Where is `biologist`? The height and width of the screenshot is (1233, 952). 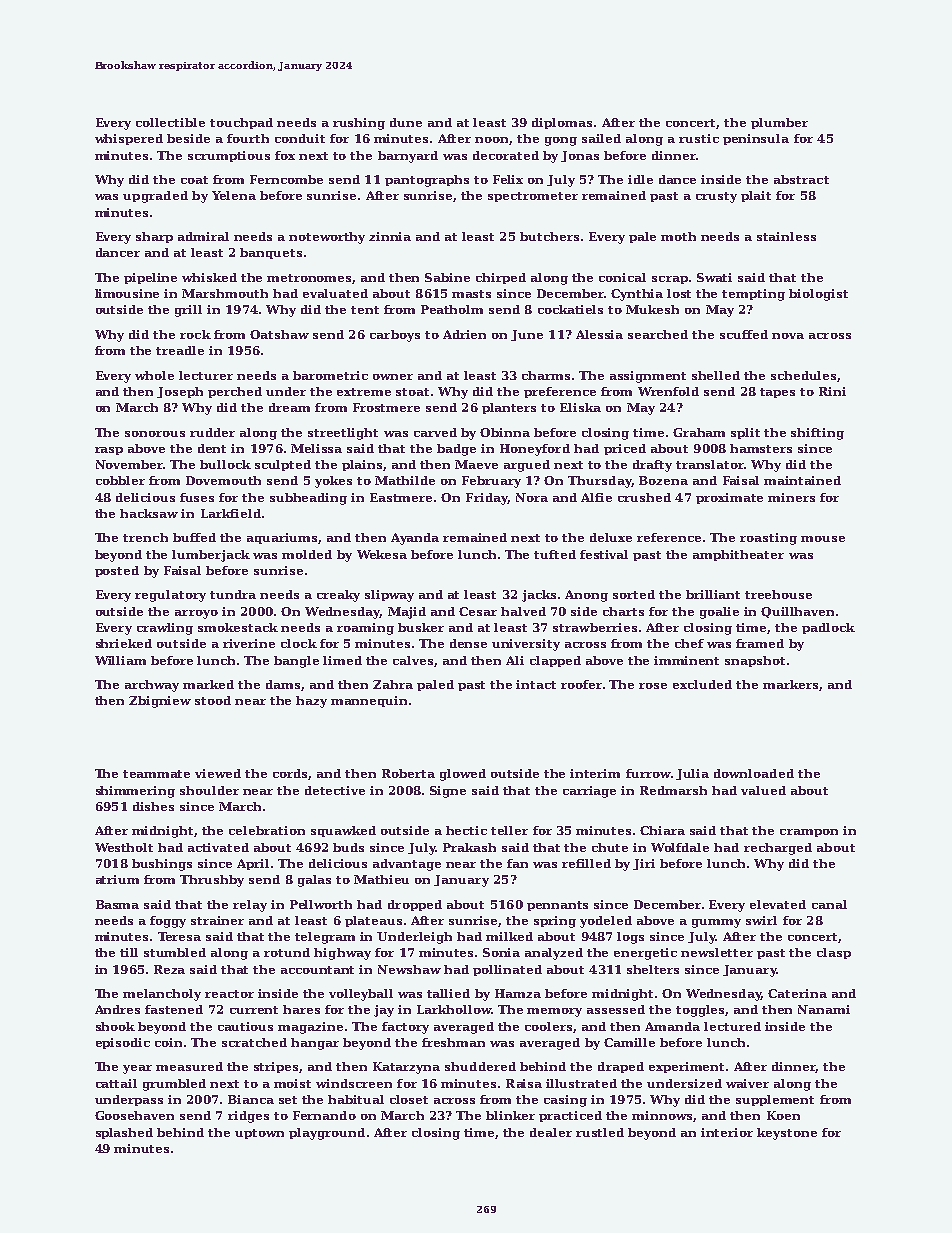
biologist is located at coordinates (818, 295).
